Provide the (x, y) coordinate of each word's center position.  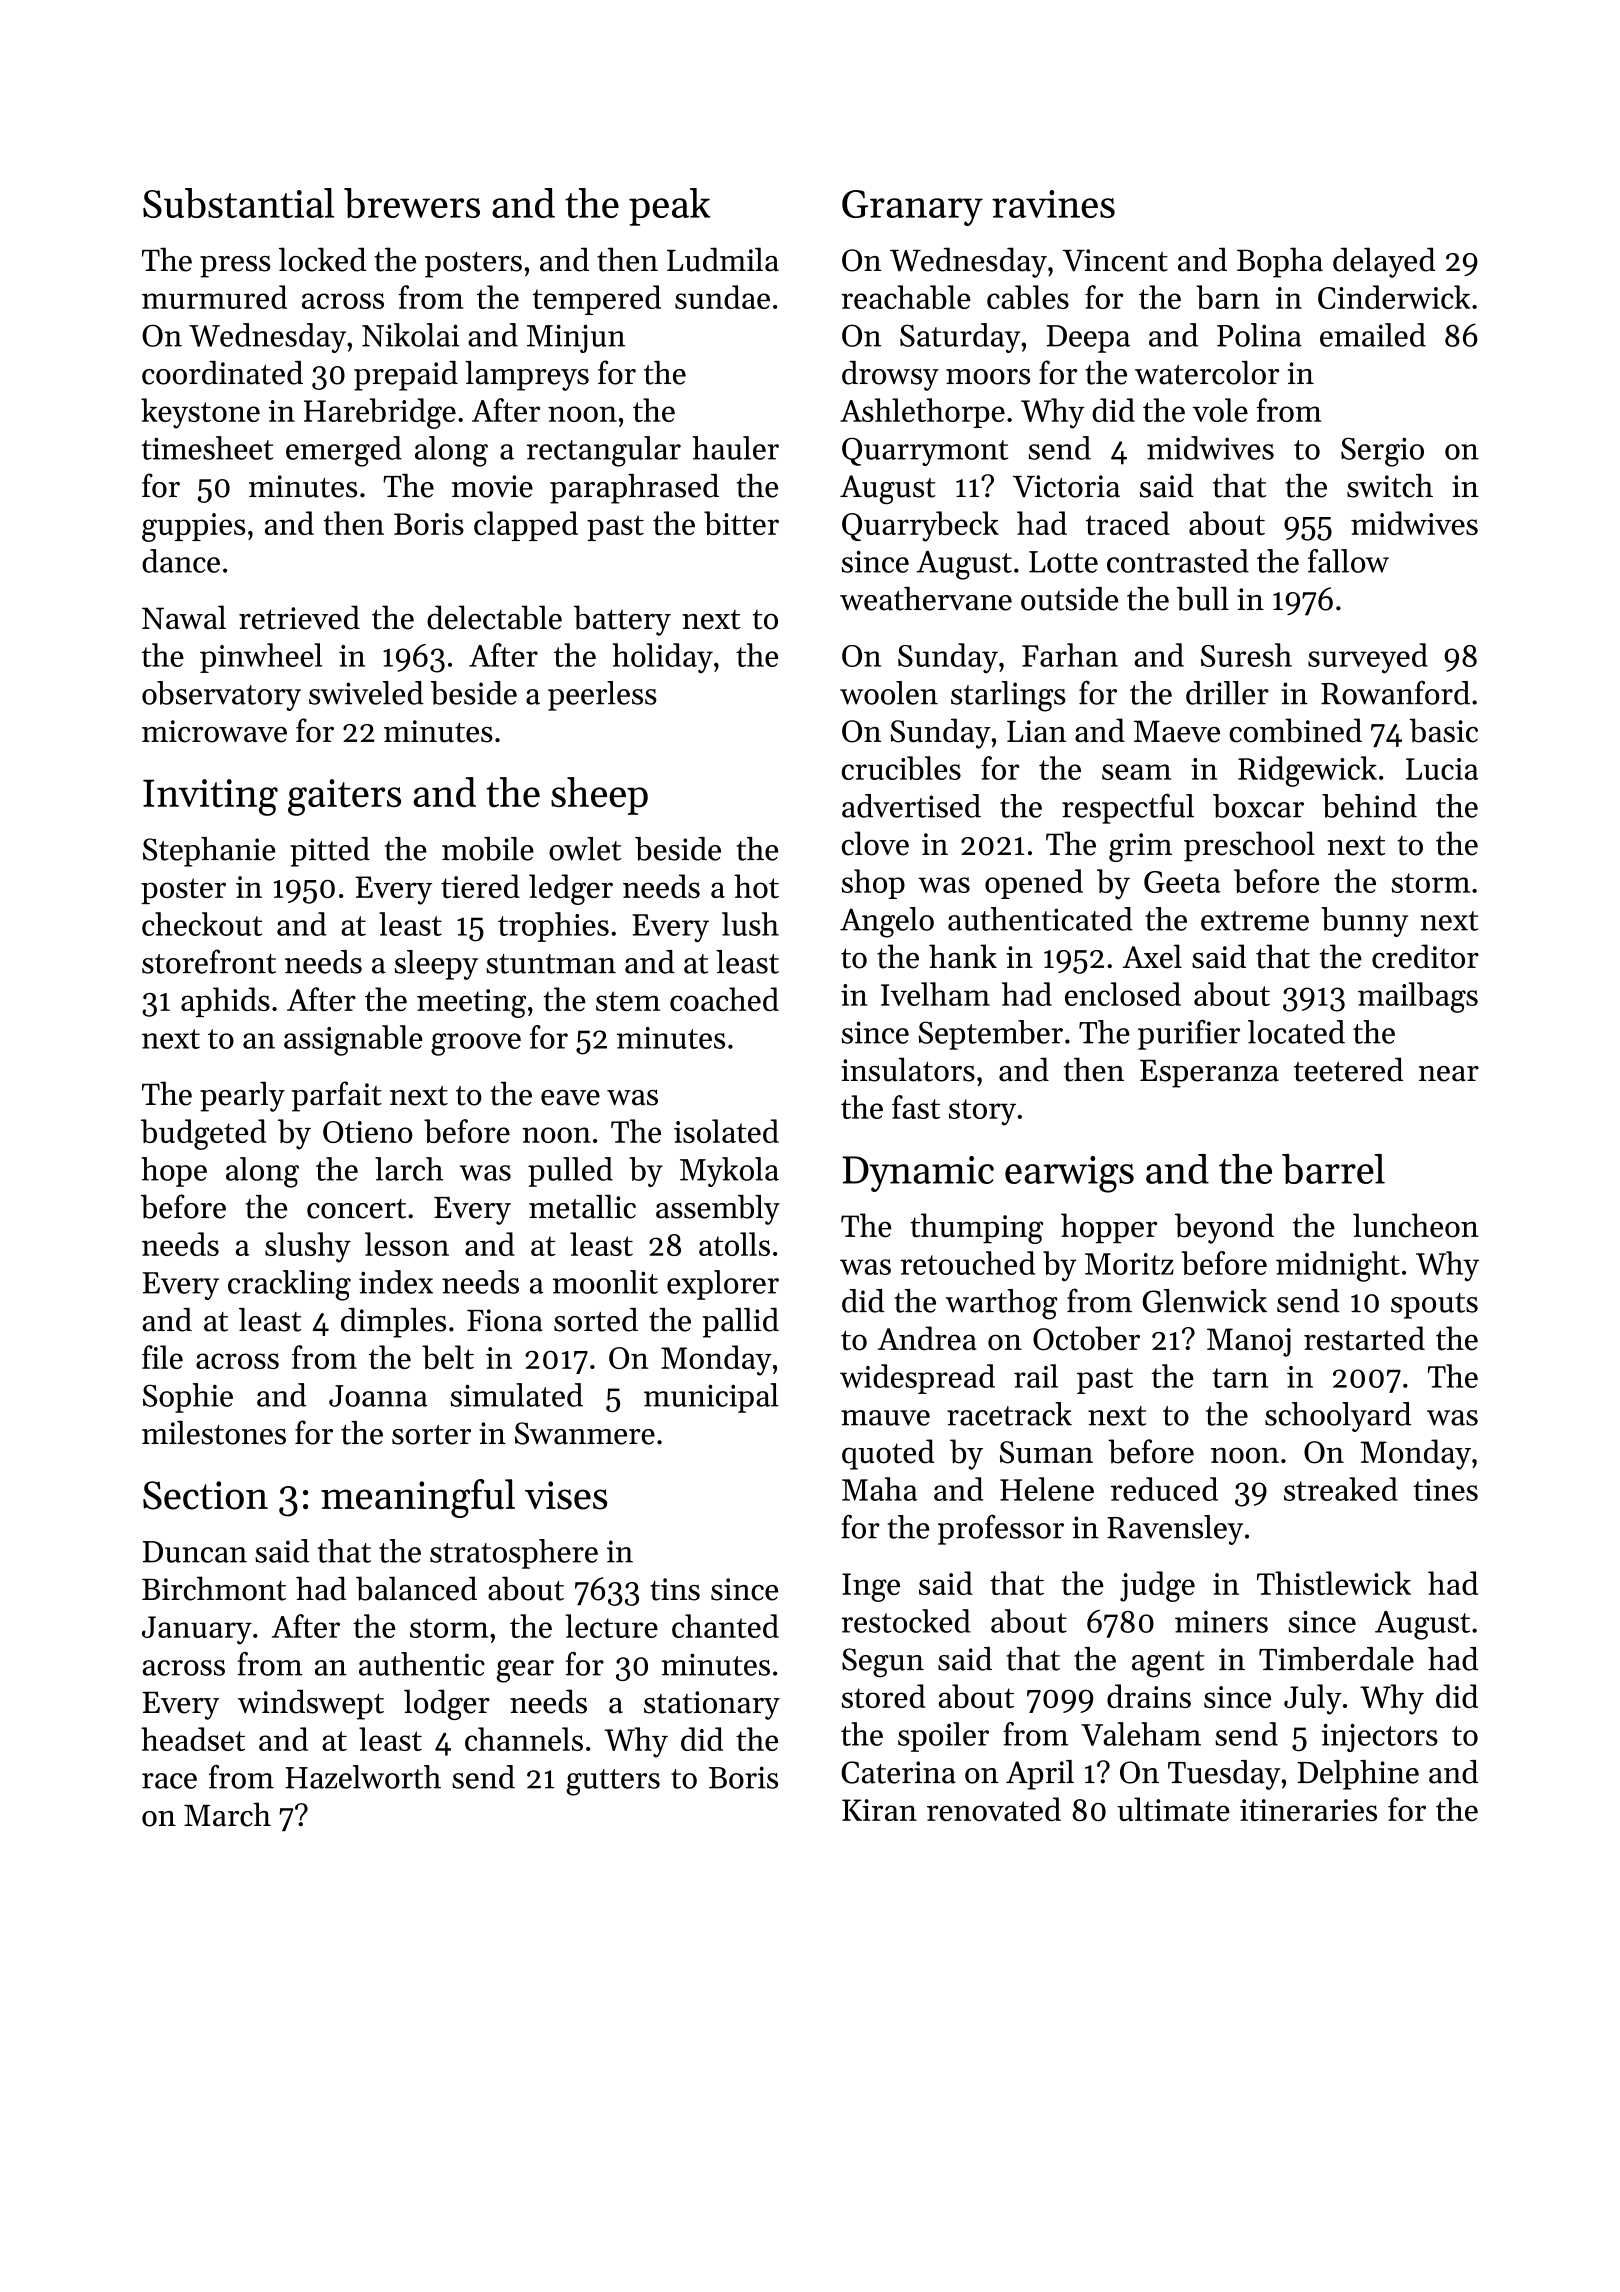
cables (1028, 297)
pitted (330, 852)
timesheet (207, 448)
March (227, 1814)
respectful (1128, 809)
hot (756, 886)
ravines (1053, 204)
